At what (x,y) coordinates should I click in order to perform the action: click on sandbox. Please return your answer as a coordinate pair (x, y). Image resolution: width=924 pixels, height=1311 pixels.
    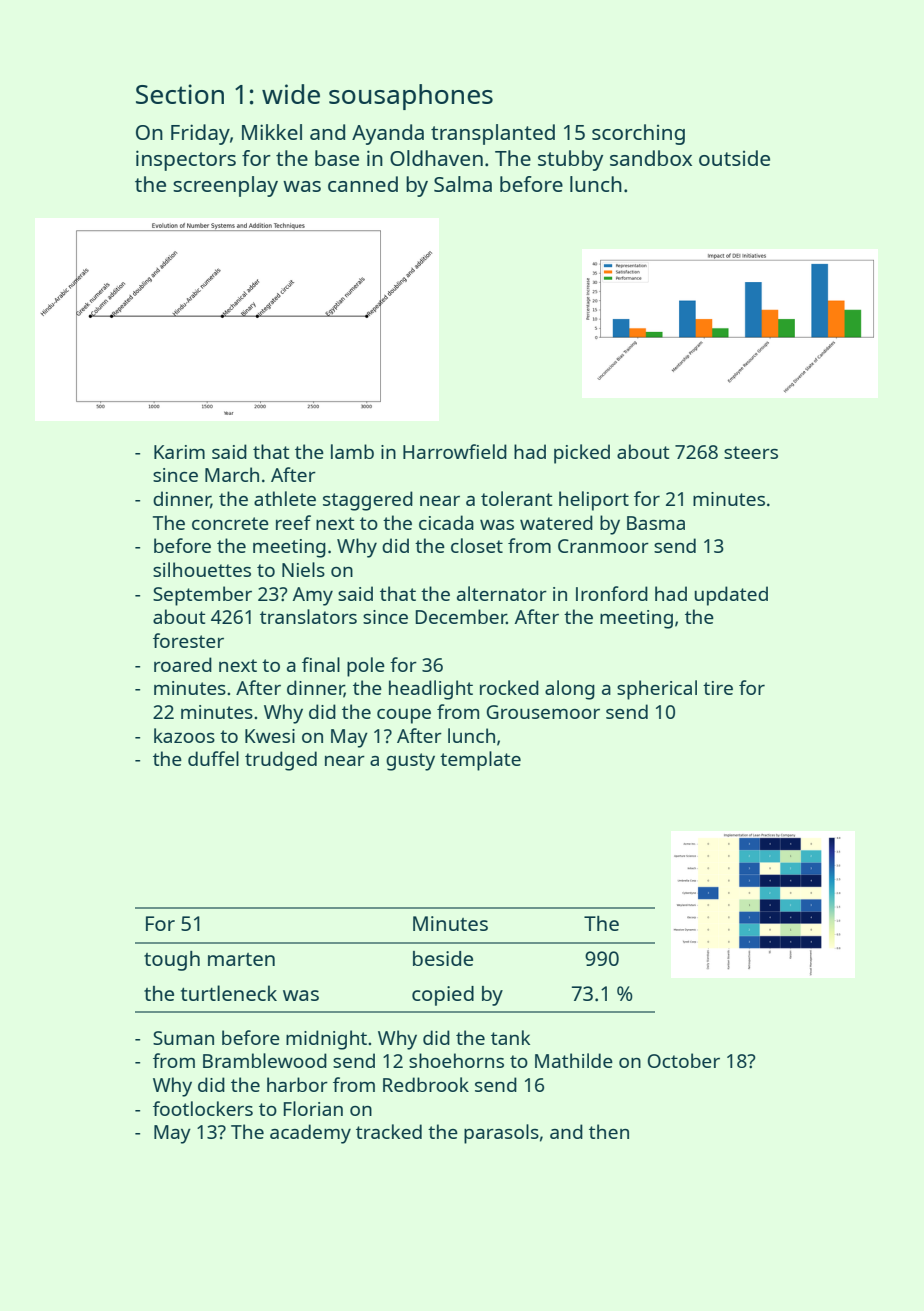
    Looking at the image, I should click on (651, 158).
